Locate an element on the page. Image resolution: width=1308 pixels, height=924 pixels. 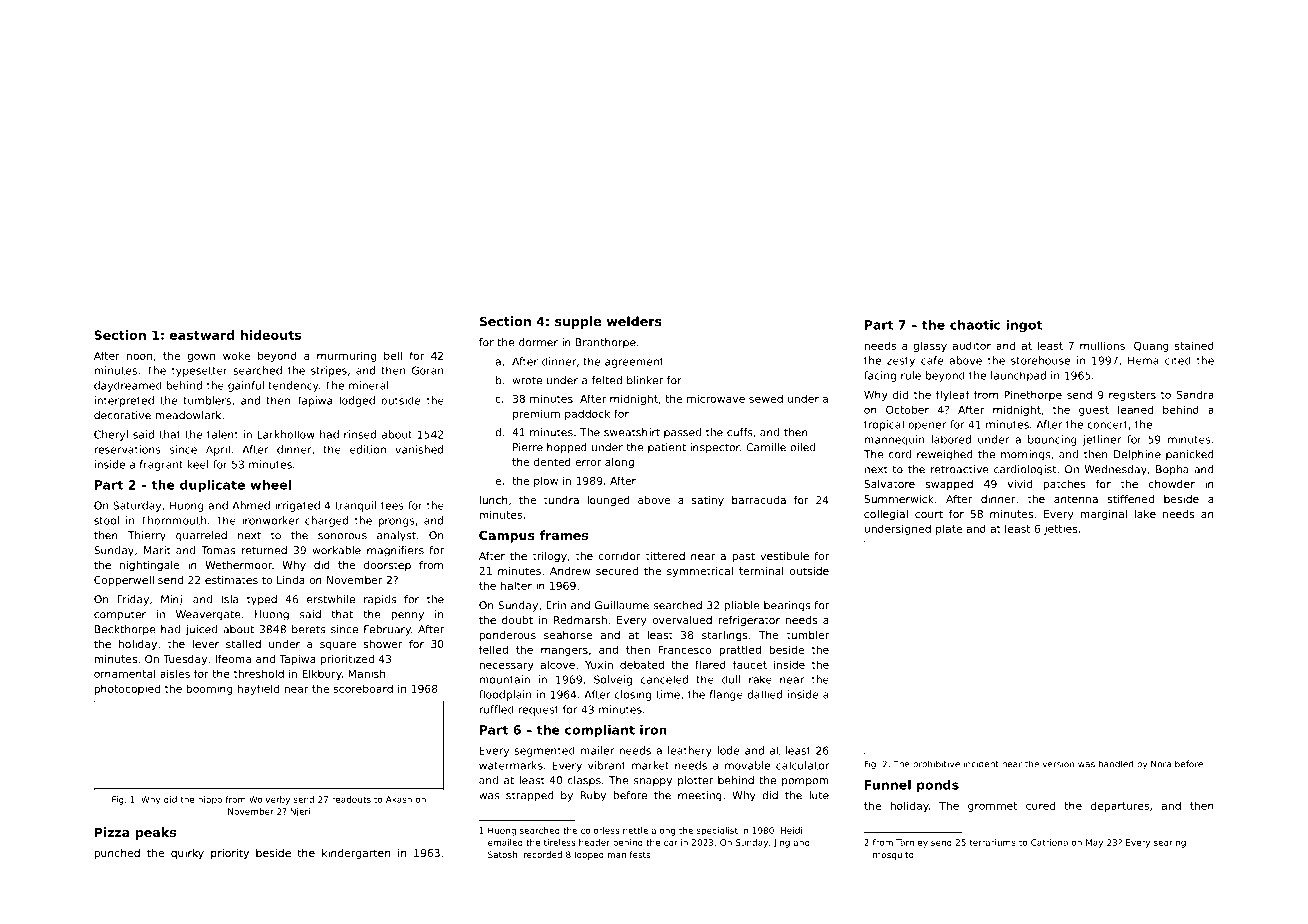
handled is located at coordinates (1116, 764).
